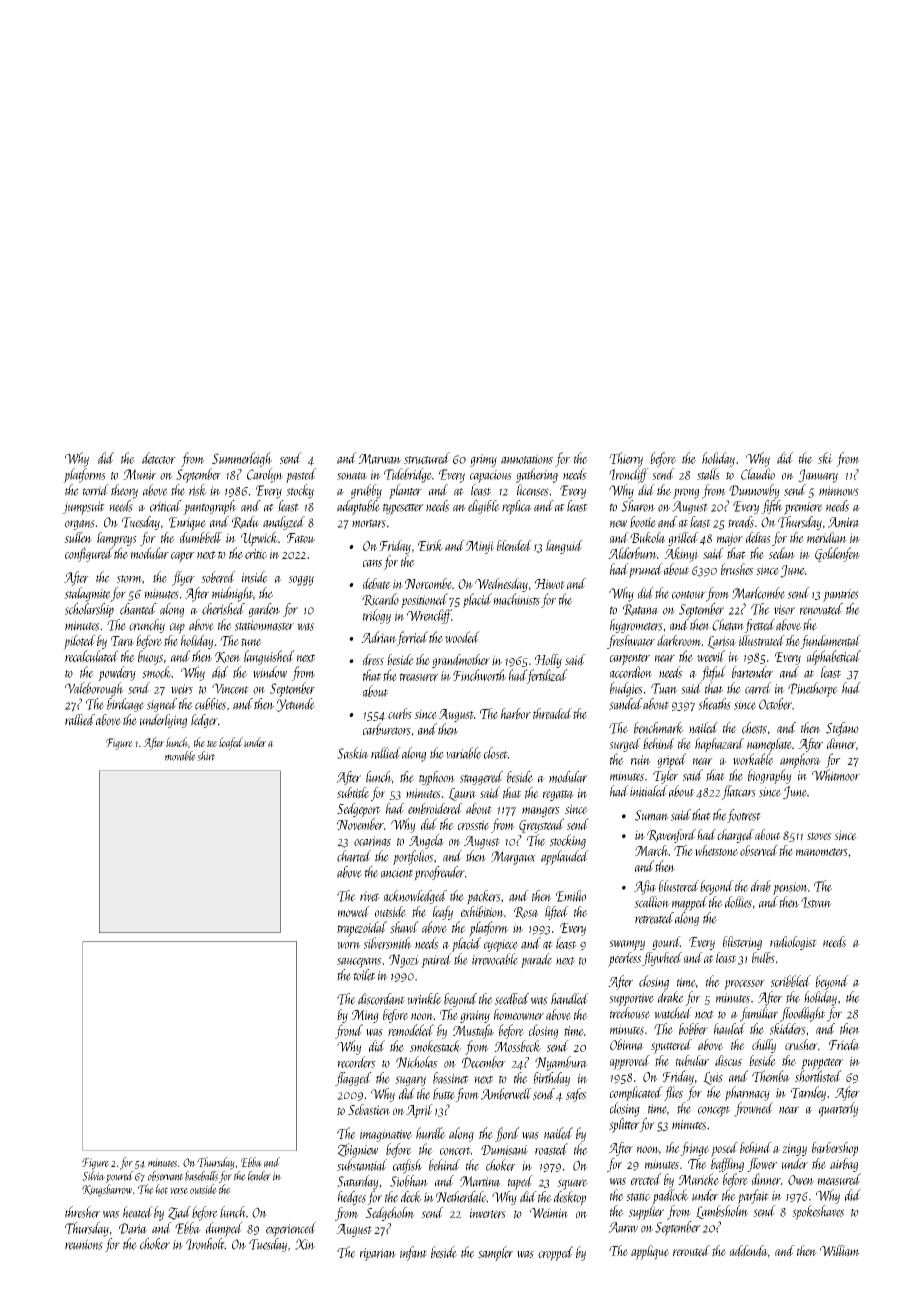  I want to click on machinists, so click(516, 599).
